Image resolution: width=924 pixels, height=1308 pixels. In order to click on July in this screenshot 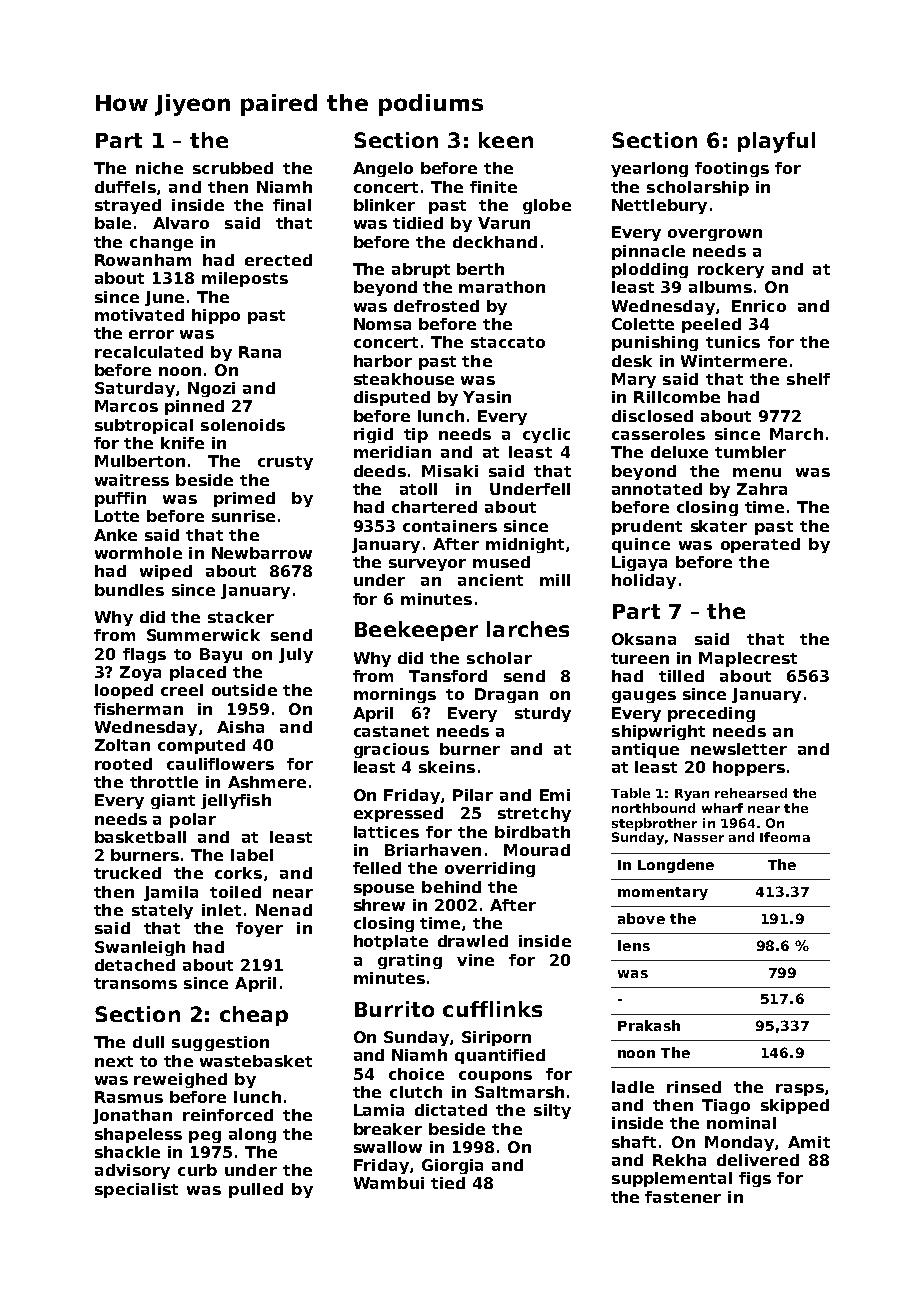, I will do `click(296, 655)`.
